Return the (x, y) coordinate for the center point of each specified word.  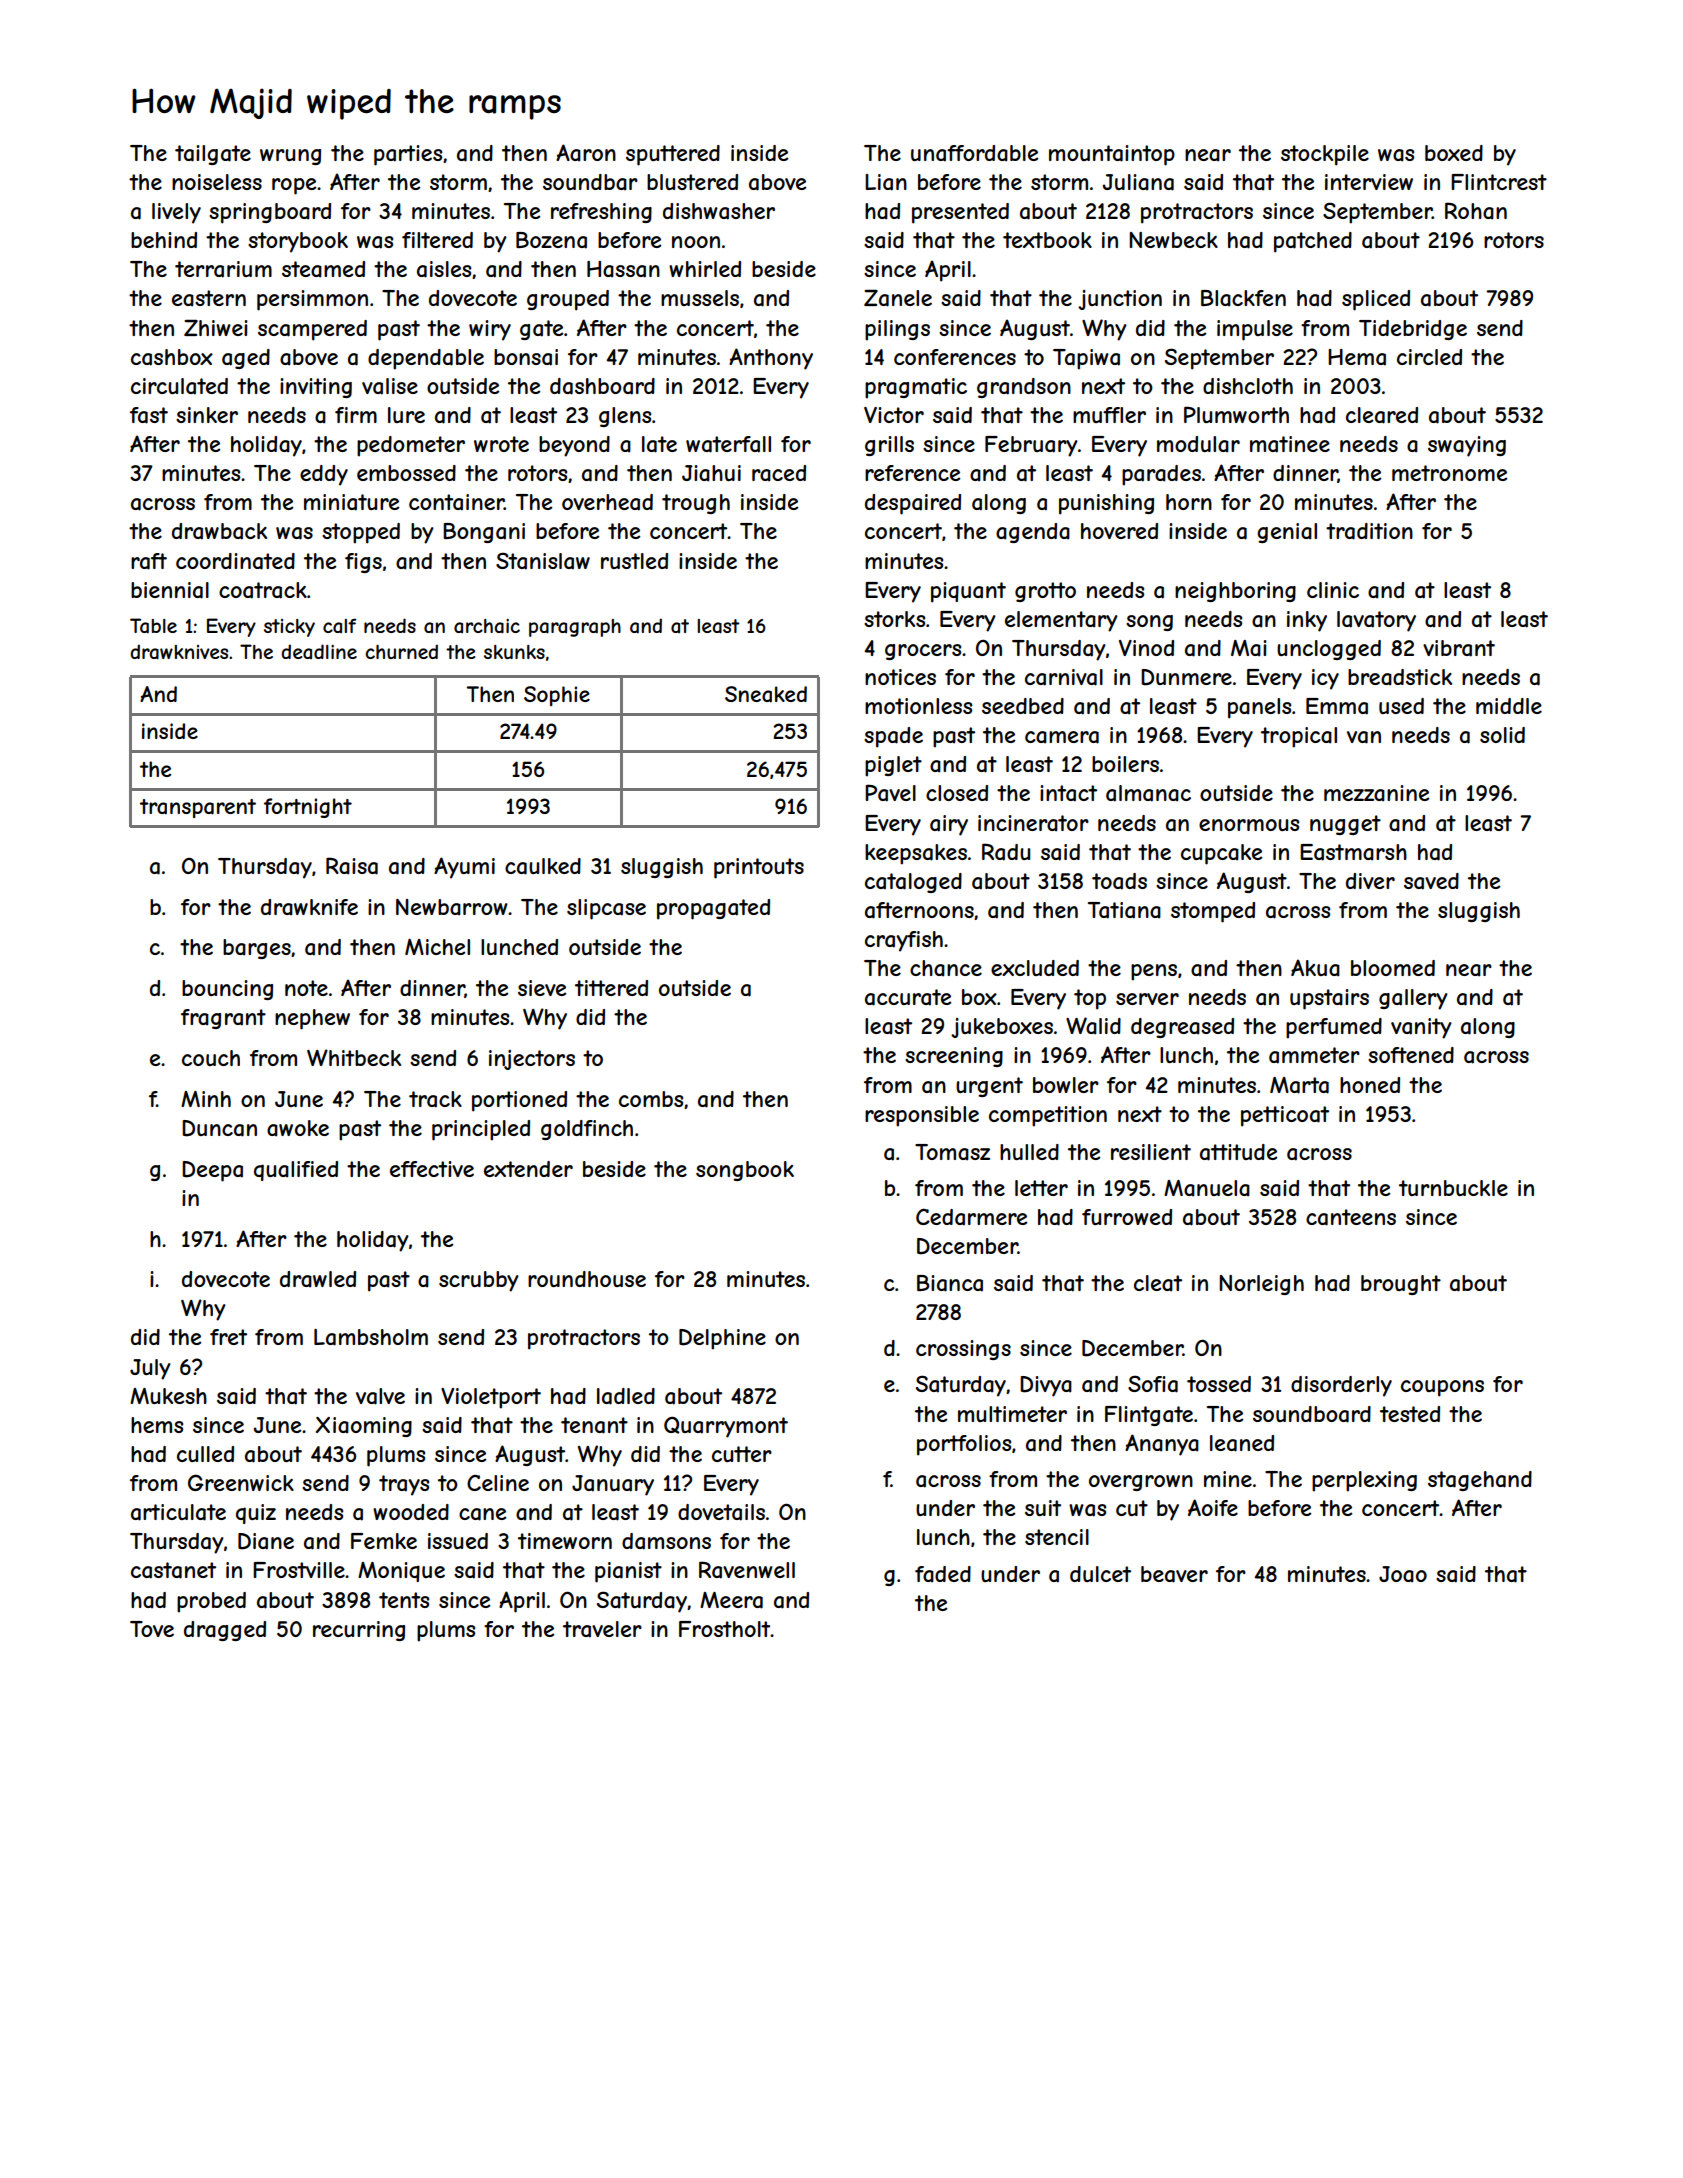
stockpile (1325, 155)
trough (696, 504)
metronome (1449, 473)
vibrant (1459, 648)
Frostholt (725, 1629)
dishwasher (719, 211)
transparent (198, 808)
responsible (922, 1116)
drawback (219, 531)
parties (408, 155)
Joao (1403, 1574)
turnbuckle (1453, 1188)
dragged (225, 1631)
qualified (296, 1171)
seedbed (1023, 706)
